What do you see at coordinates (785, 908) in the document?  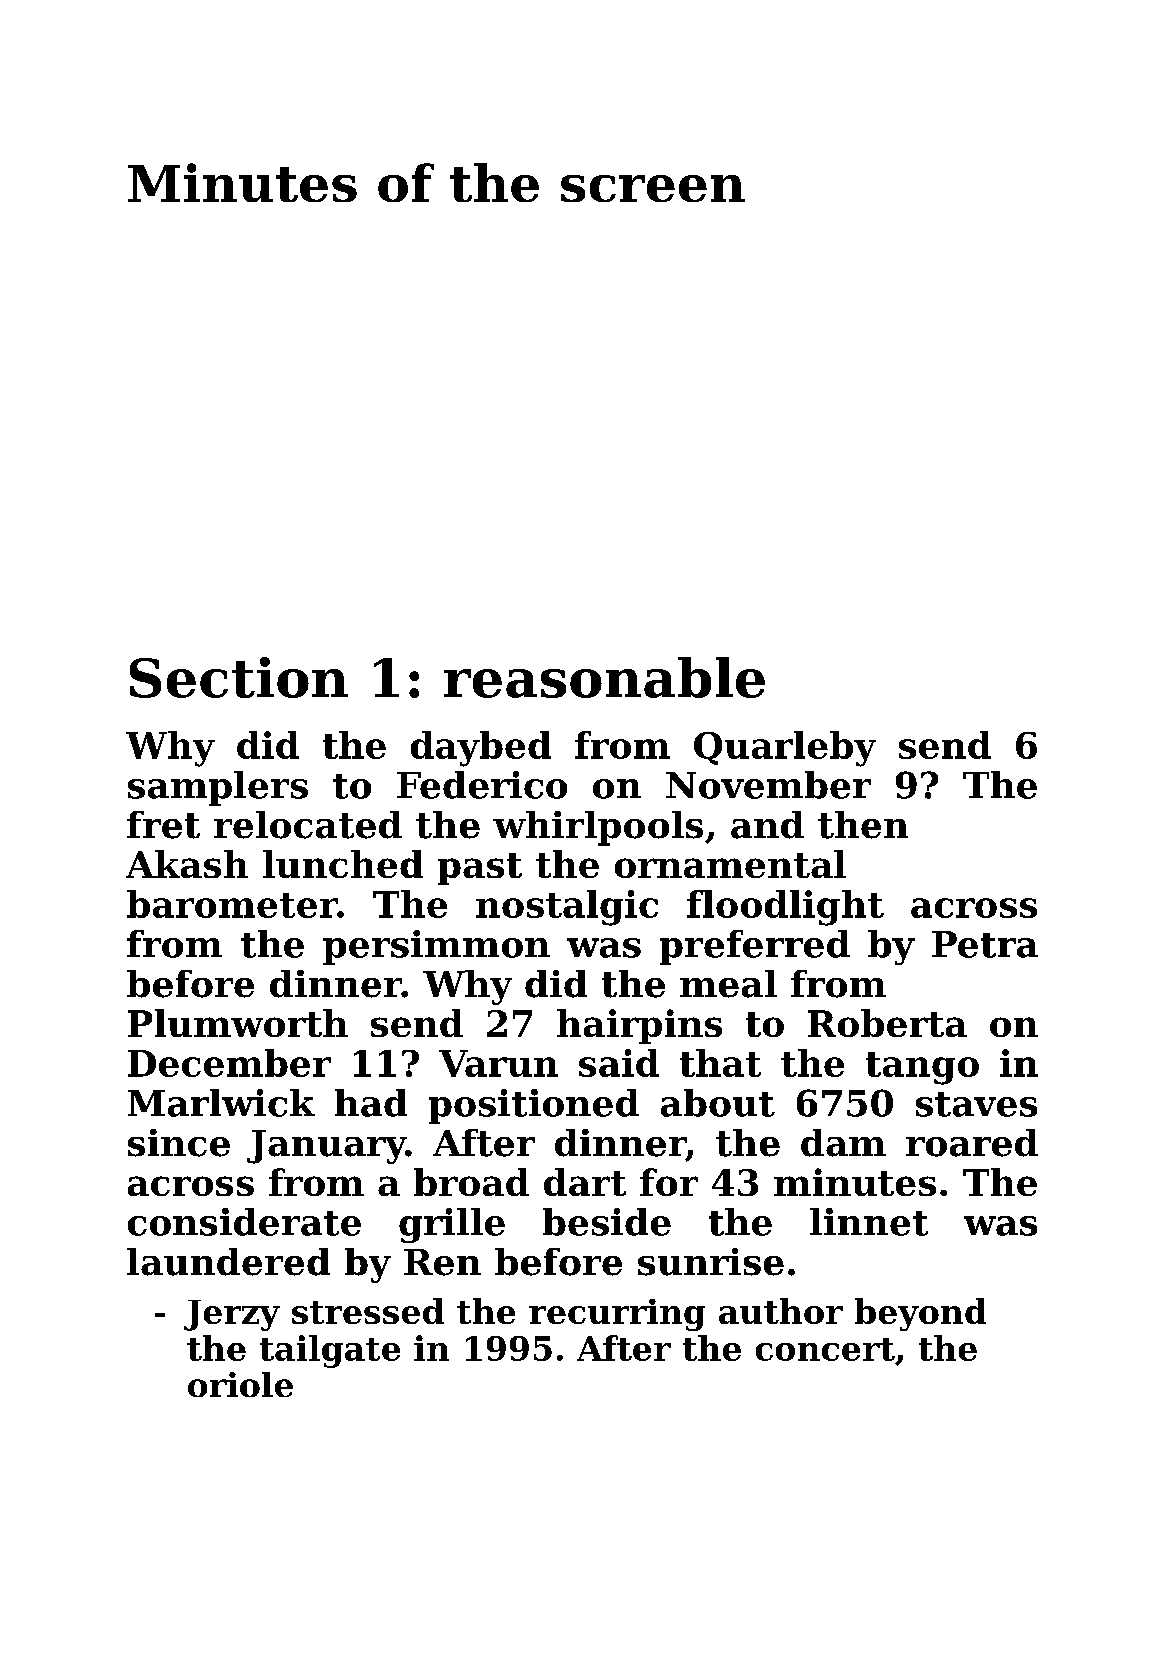 I see `floodlight` at bounding box center [785, 908].
